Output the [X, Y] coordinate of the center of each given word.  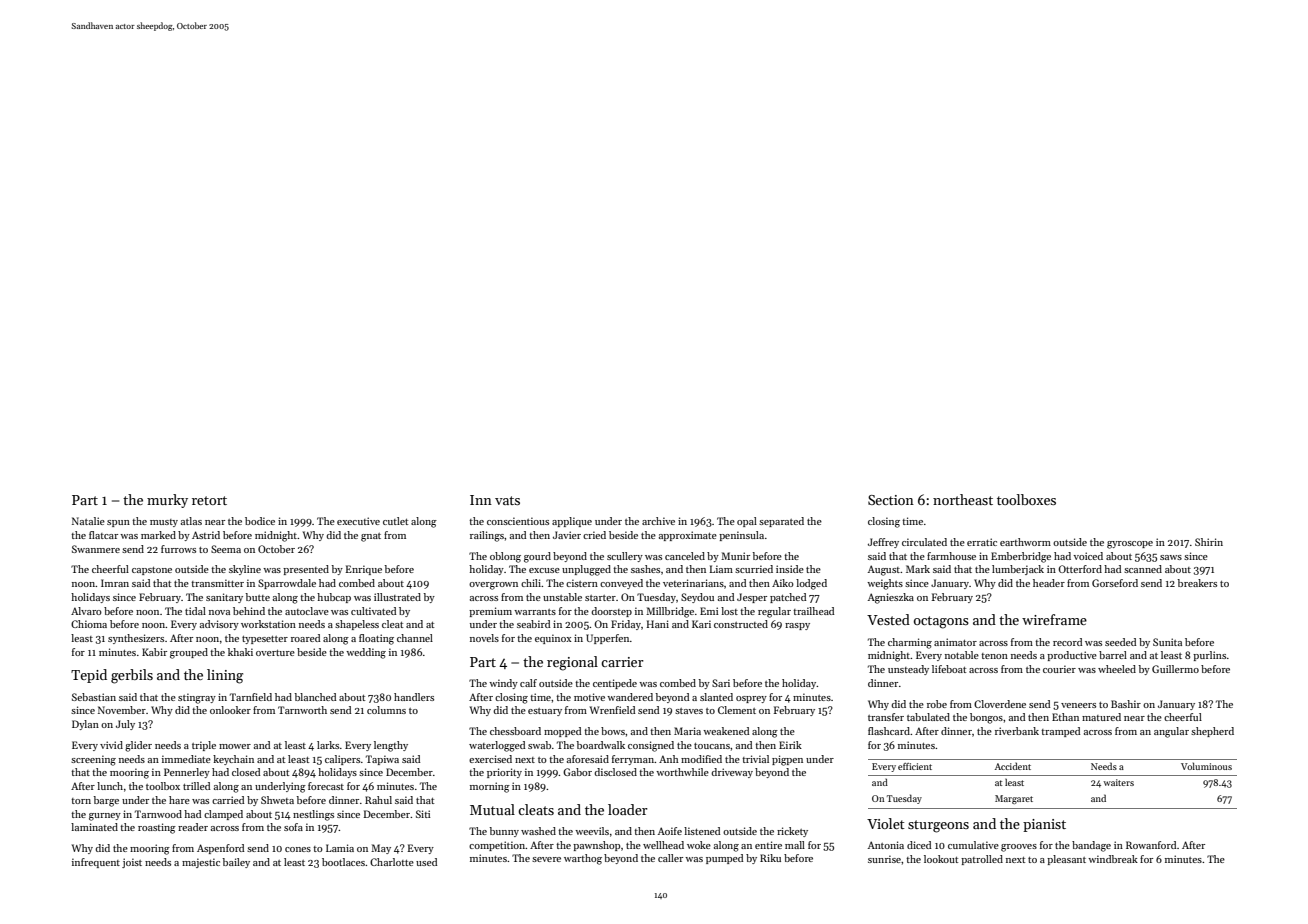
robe [937, 704]
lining [225, 676]
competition [497, 846]
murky [167, 501]
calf [528, 683]
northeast [963, 499]
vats [507, 500]
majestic [201, 863]
